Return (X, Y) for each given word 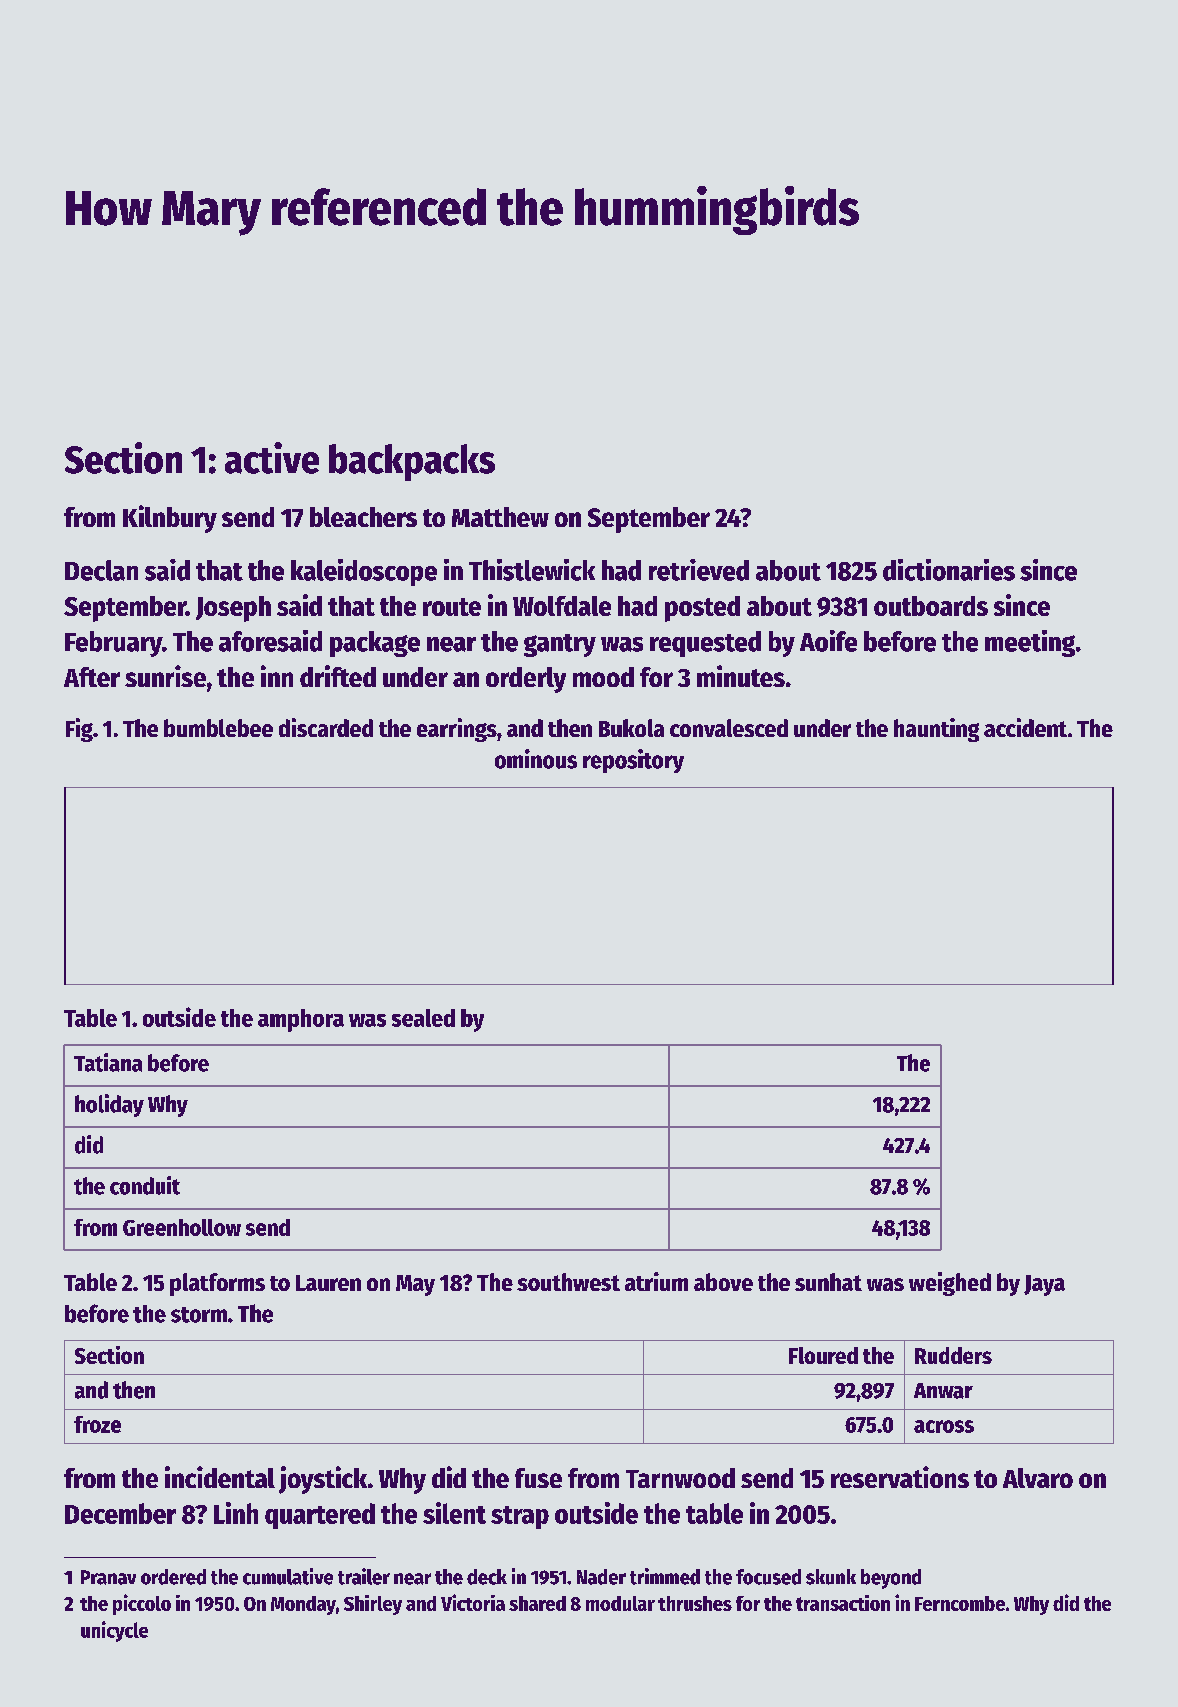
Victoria (473, 1602)
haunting (936, 730)
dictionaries (949, 570)
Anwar (943, 1391)
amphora (301, 1020)
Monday (303, 1605)
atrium (656, 1281)
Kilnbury (170, 519)
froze (97, 1424)
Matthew (500, 517)
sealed (423, 1018)
